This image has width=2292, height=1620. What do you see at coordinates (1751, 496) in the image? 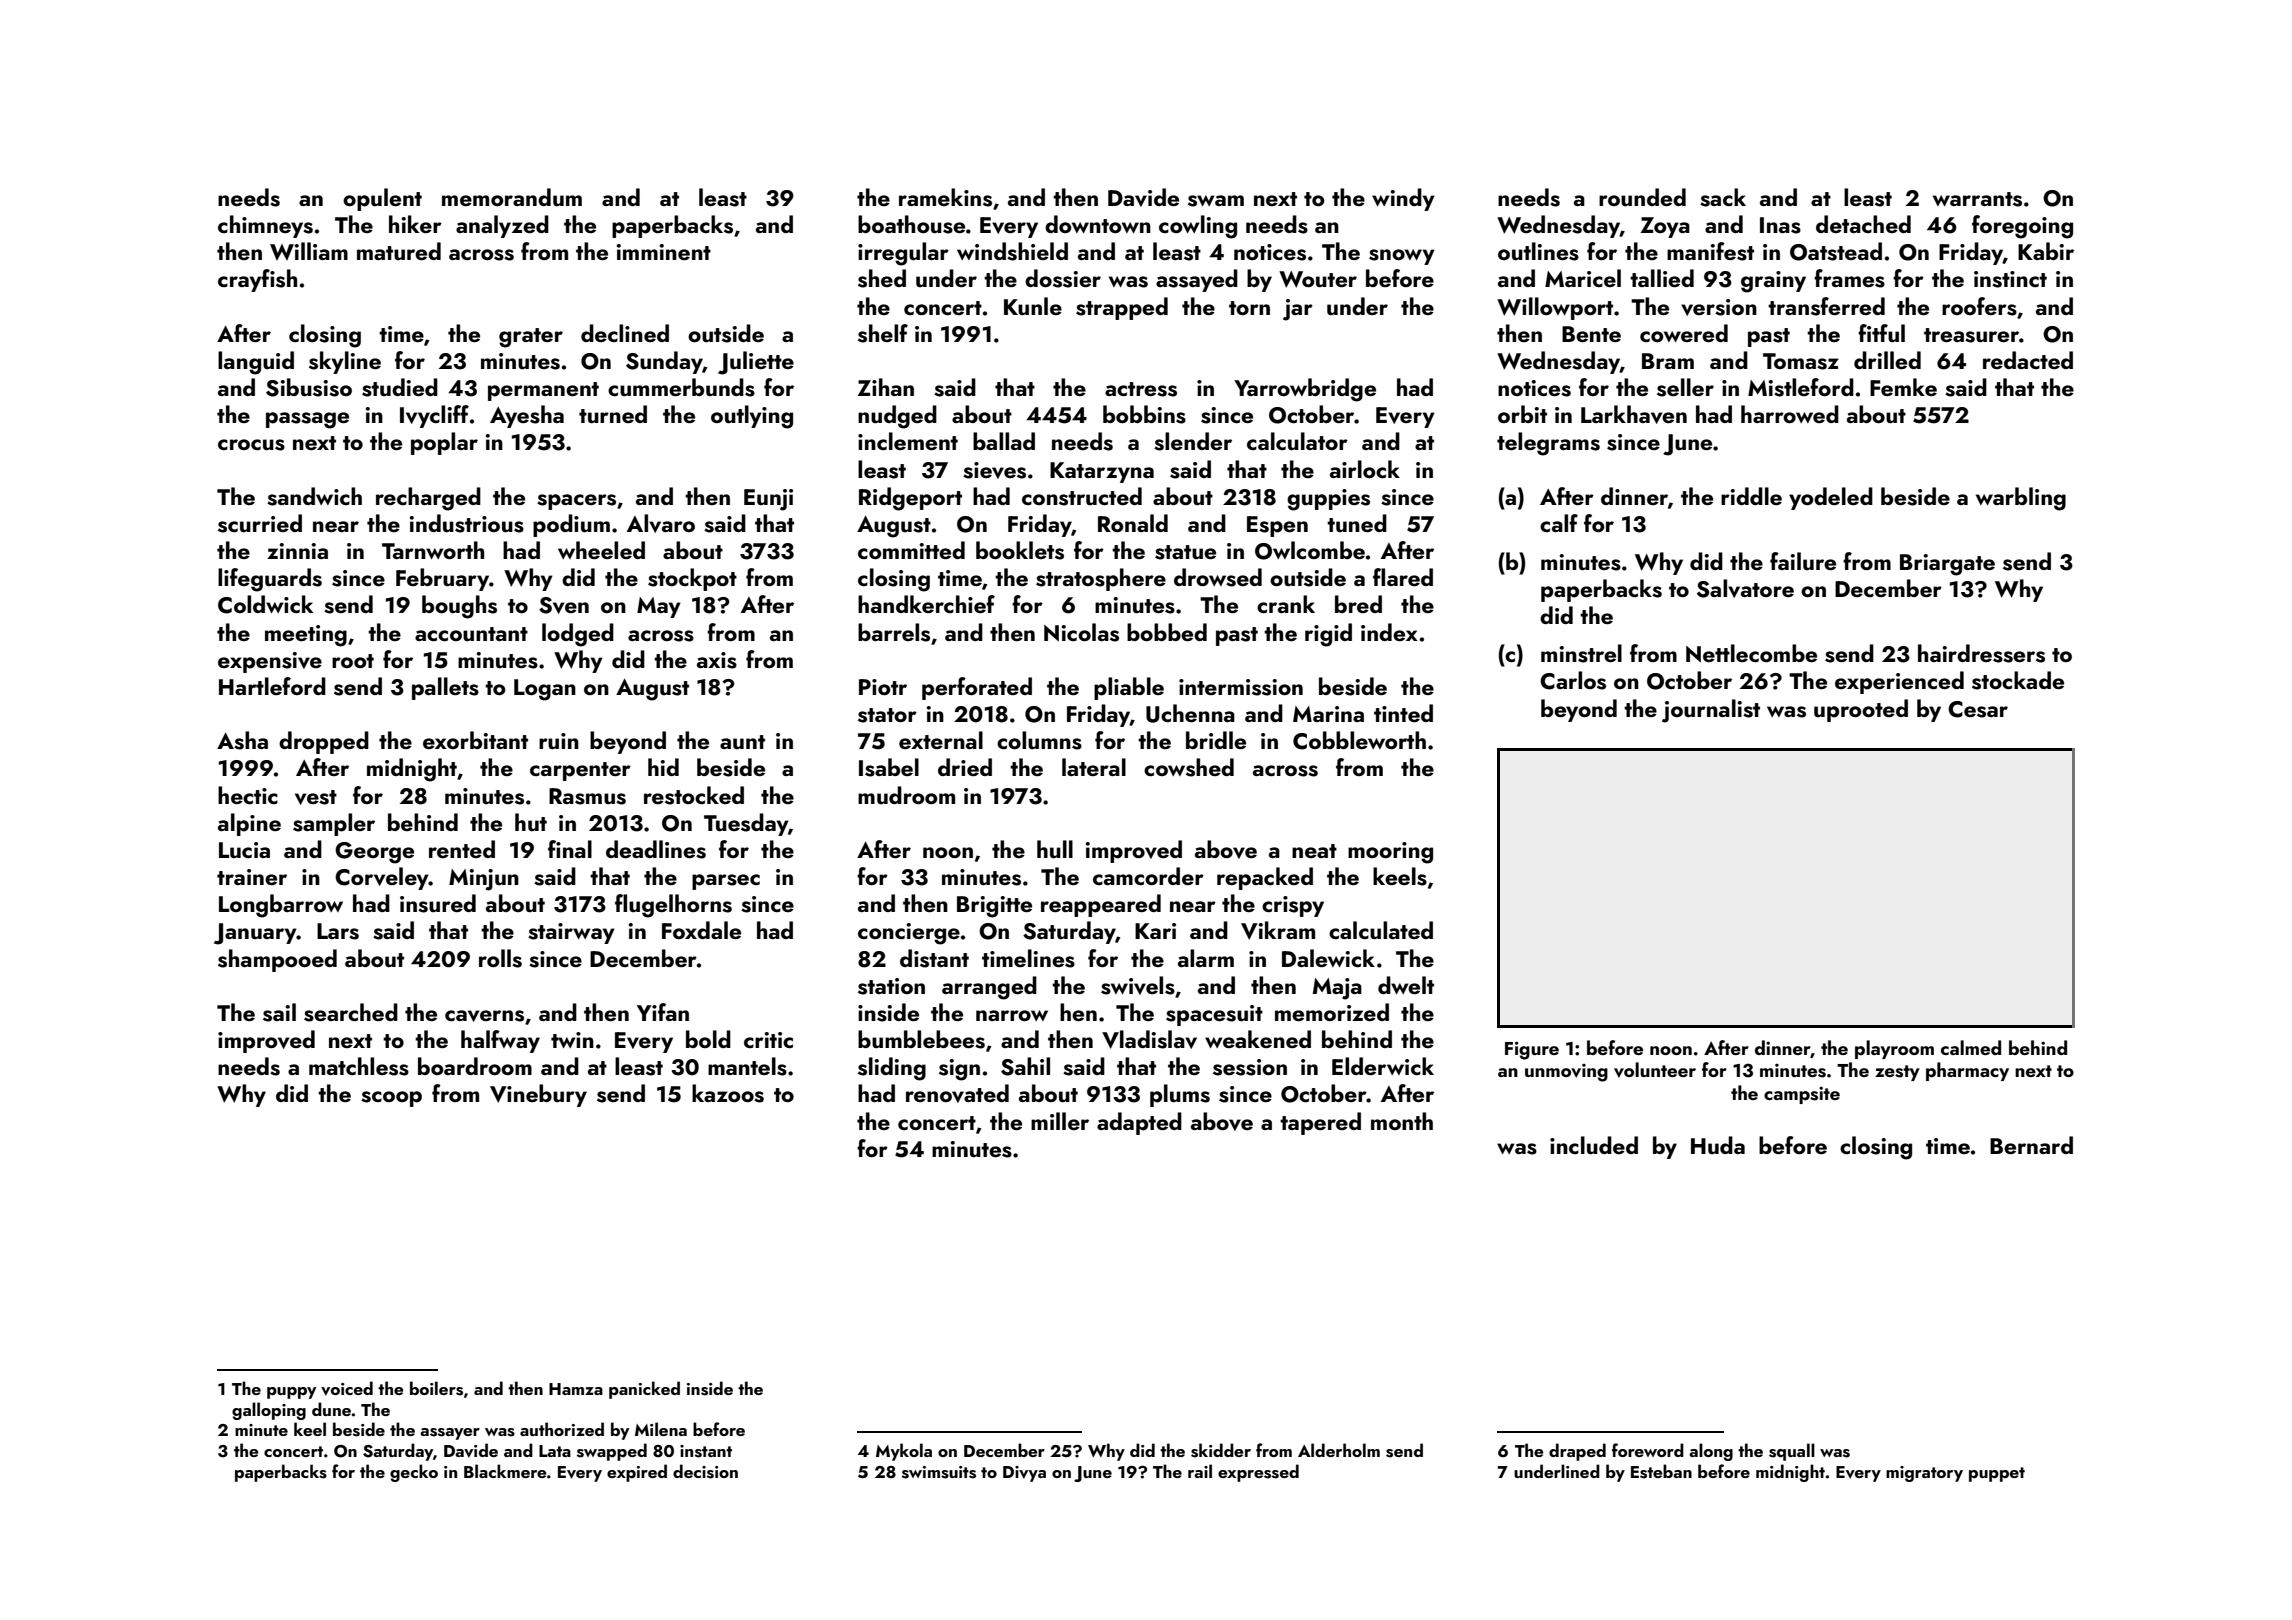
I see `riddle` at bounding box center [1751, 496].
